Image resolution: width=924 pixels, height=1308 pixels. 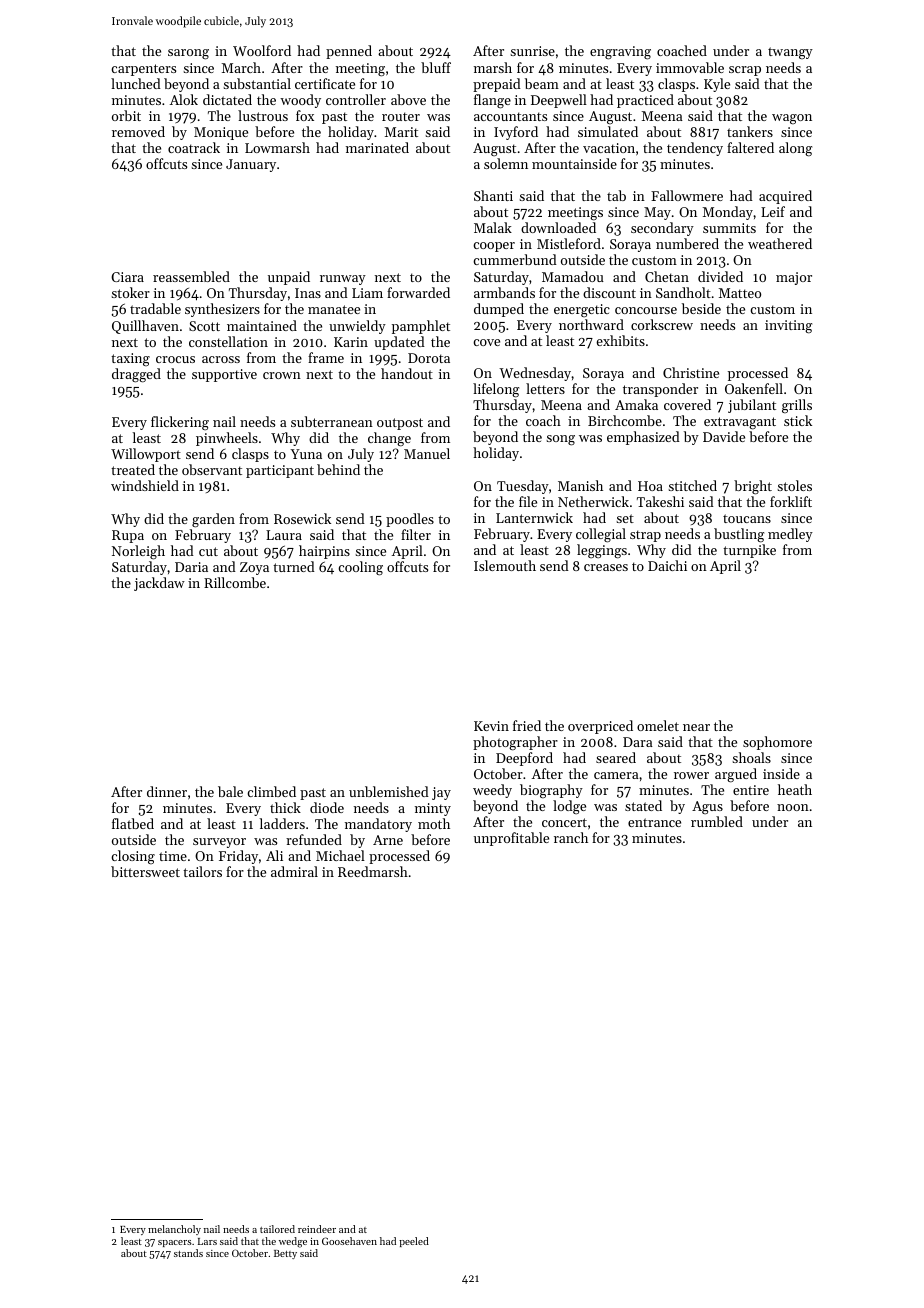 What do you see at coordinates (527, 725) in the screenshot?
I see `fried` at bounding box center [527, 725].
